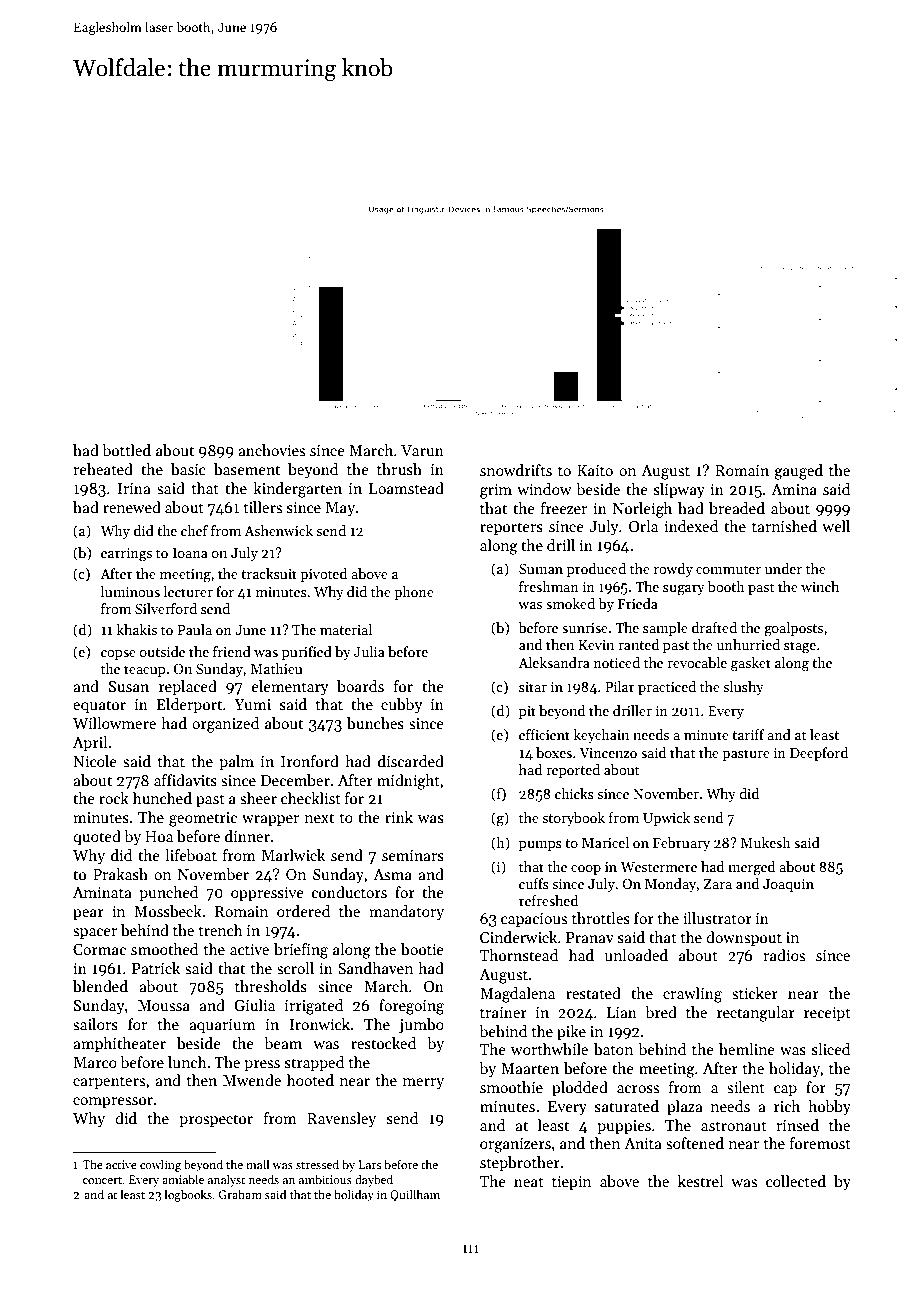 The width and height of the screenshot is (924, 1308). I want to click on receipt, so click(827, 1014).
